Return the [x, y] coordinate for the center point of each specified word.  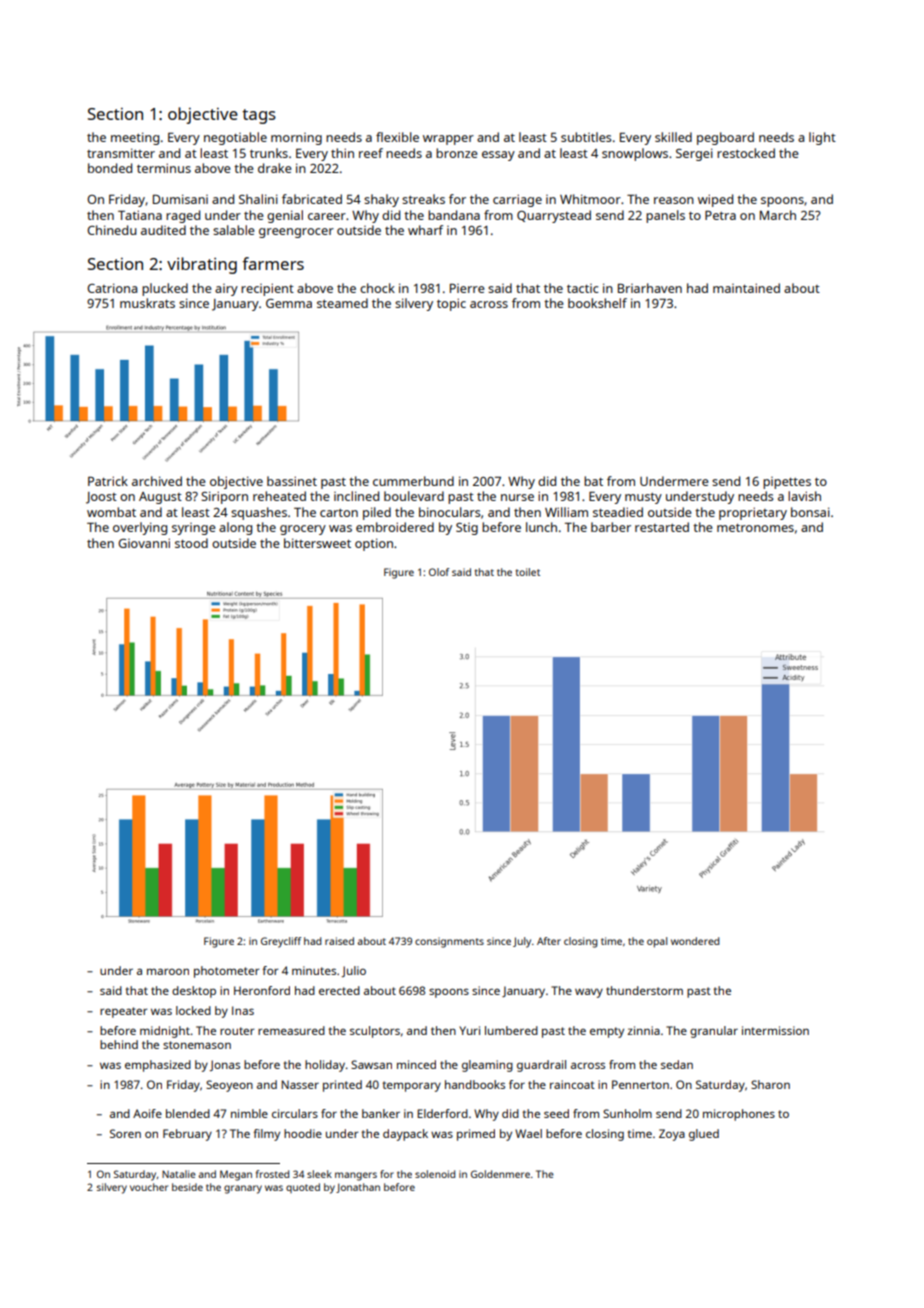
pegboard [725, 138]
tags [259, 116]
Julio [354, 971]
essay [498, 156]
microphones [739, 1115]
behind [119, 1044]
